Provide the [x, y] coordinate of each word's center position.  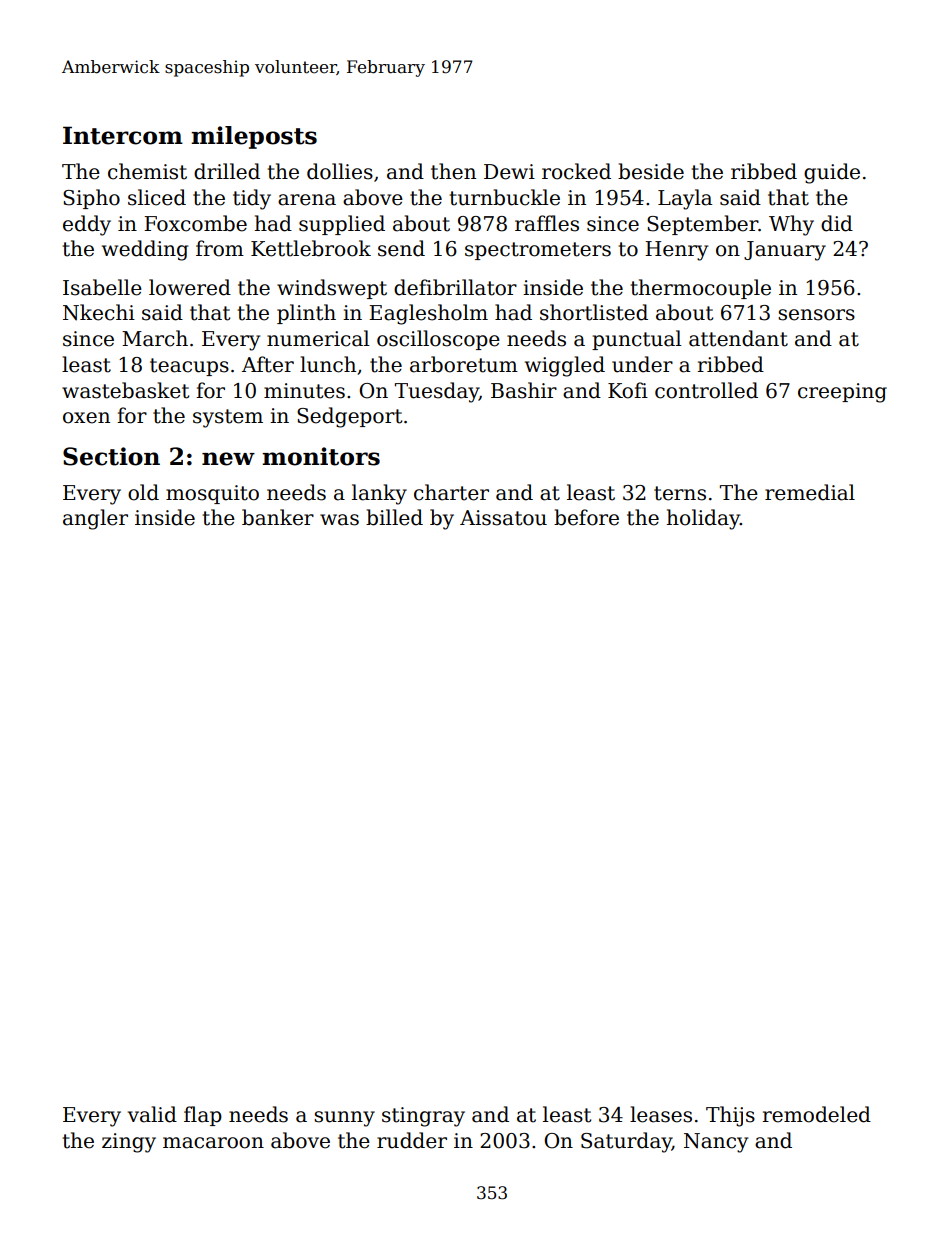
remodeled [817, 1114]
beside [651, 171]
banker [278, 517]
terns [680, 493]
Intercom [123, 135]
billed [394, 517]
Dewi [509, 172]
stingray [423, 1117]
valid [152, 1114]
